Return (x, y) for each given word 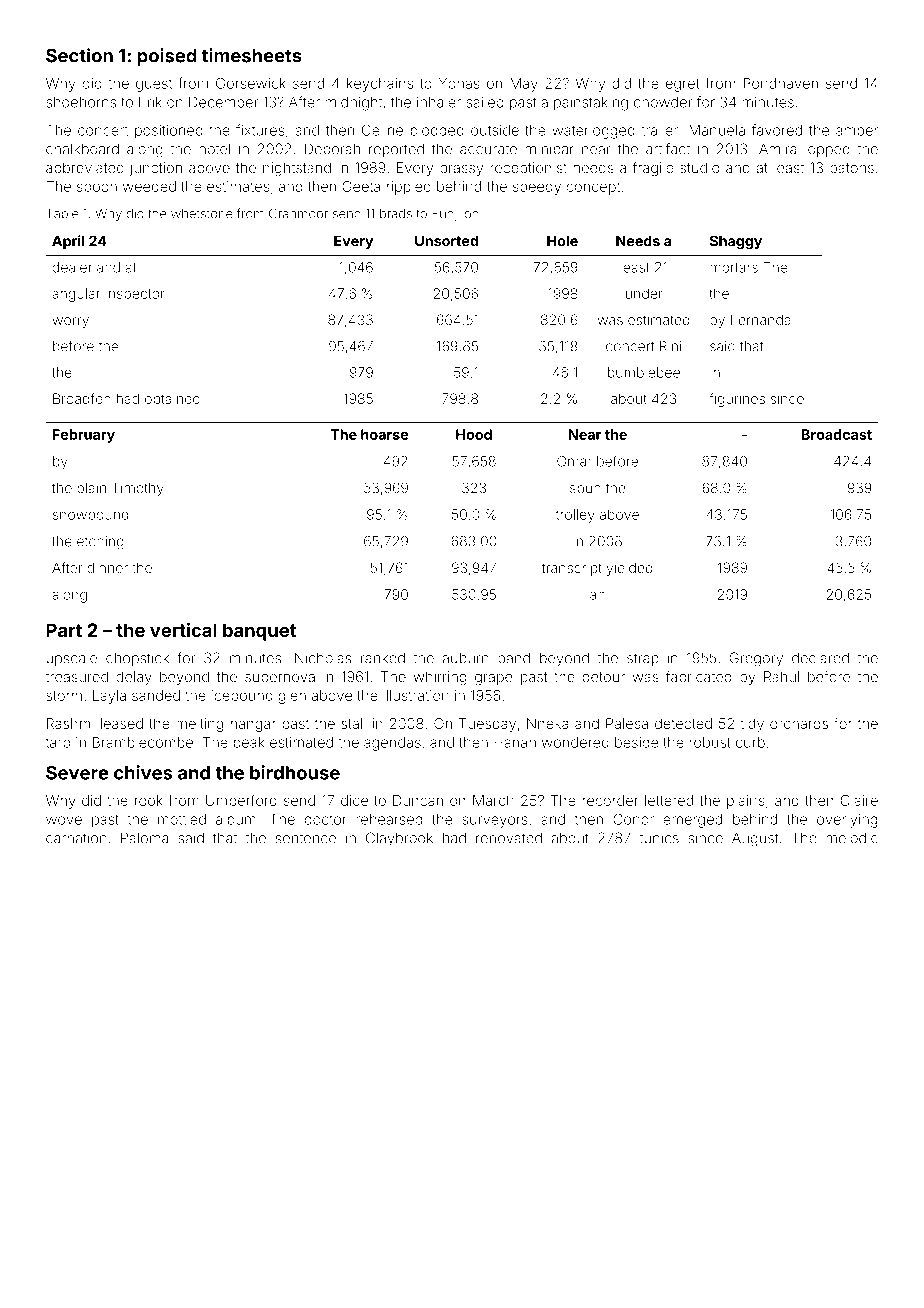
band (514, 658)
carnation (76, 838)
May (524, 85)
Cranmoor (298, 213)
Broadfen (82, 398)
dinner (107, 567)
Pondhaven (781, 83)
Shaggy (736, 242)
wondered (575, 742)
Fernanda (761, 319)
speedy (537, 188)
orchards (799, 723)
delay (134, 678)
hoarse (384, 434)
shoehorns (81, 102)
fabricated (699, 676)
